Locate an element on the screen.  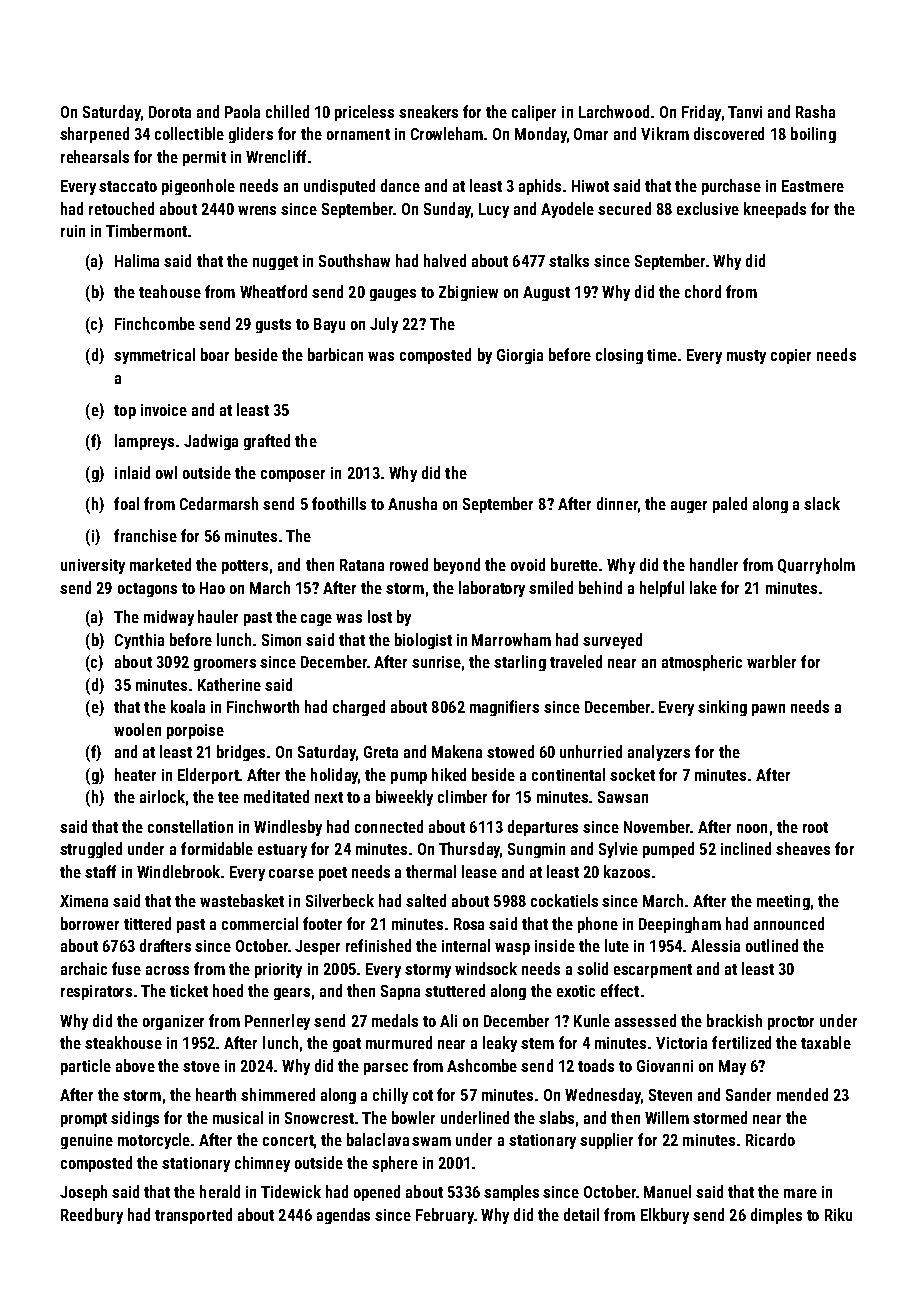
time is located at coordinates (662, 355).
